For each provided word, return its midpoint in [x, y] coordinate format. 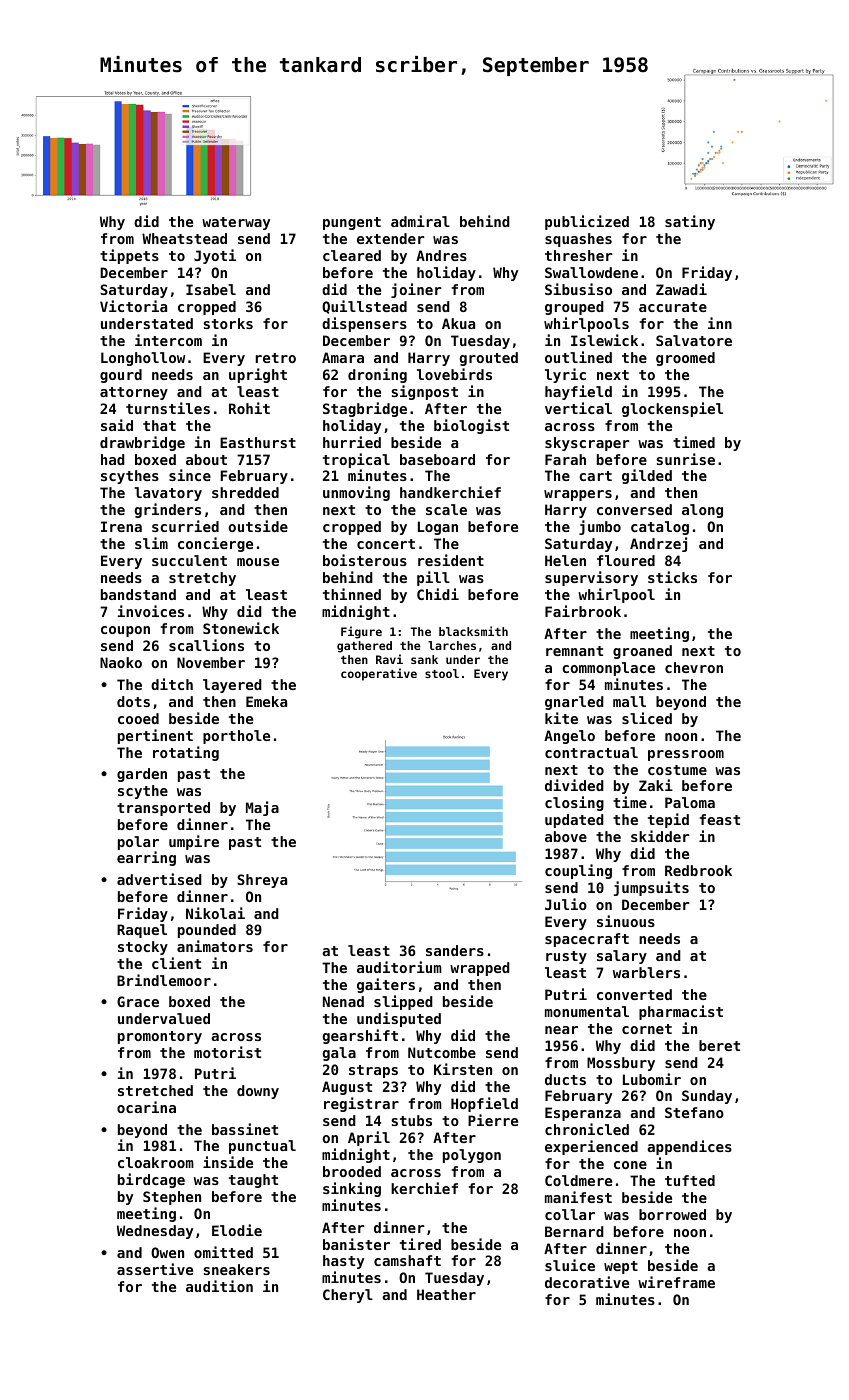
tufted [690, 1180]
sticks [672, 577]
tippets [129, 256]
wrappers [578, 495]
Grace [138, 1001]
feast [720, 819]
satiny [690, 222]
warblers [646, 972]
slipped [403, 1002]
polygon [472, 1156]
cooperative [379, 674]
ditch [172, 684]
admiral [420, 221]
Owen [167, 1252]
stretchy [202, 579]
